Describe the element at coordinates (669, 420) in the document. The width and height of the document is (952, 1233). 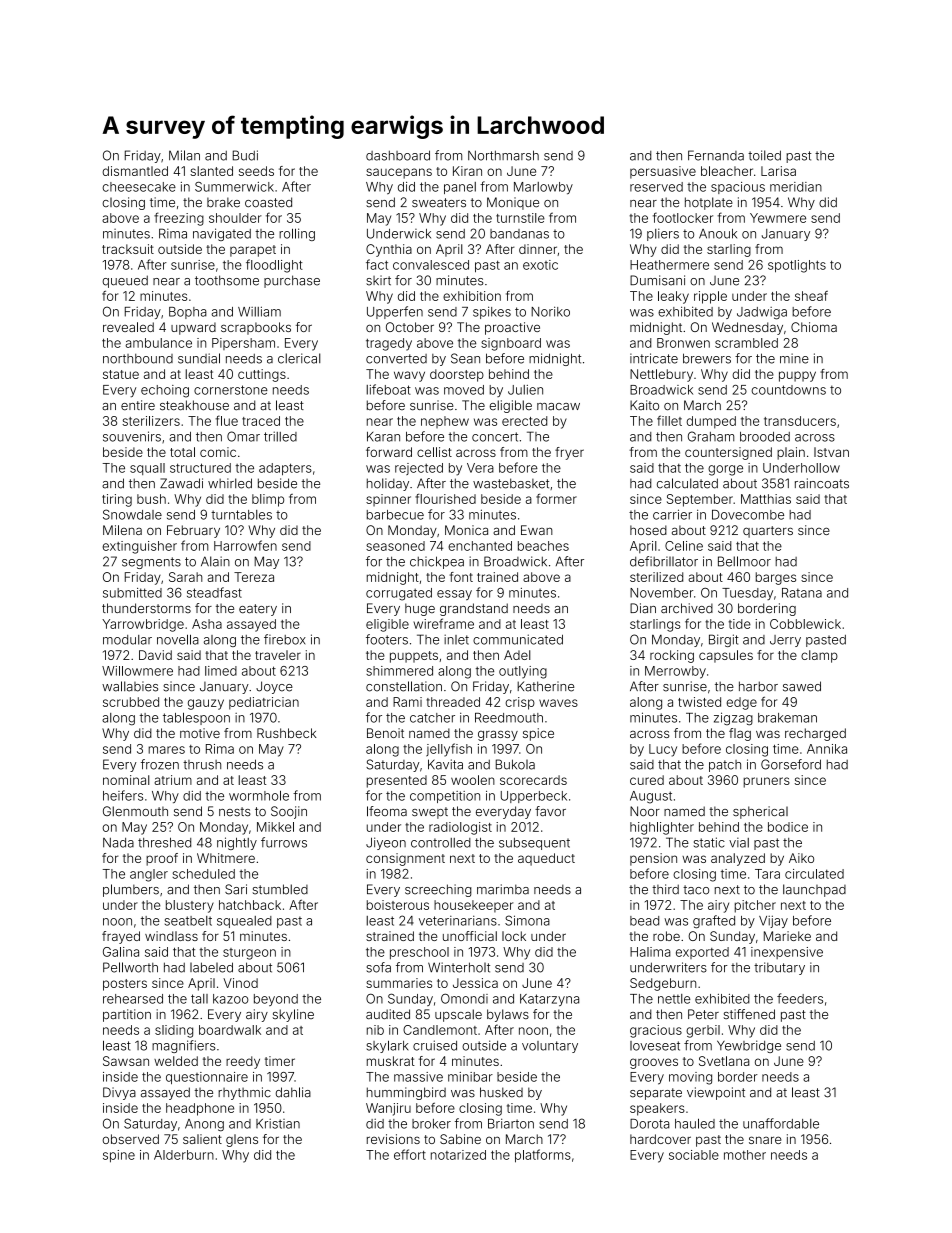
I see `fillet` at that location.
